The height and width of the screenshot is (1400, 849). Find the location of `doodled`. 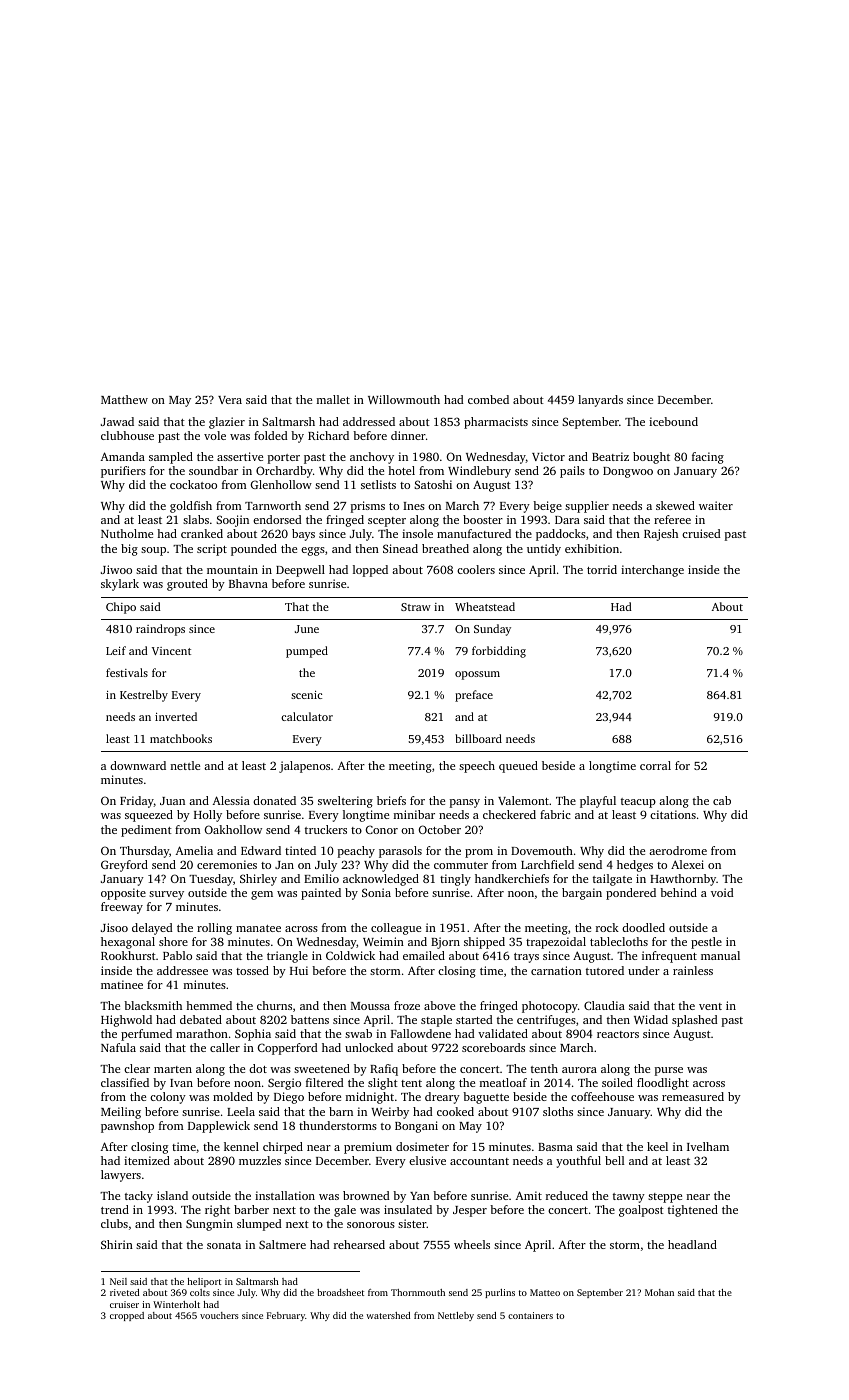

doodled is located at coordinates (643, 927).
